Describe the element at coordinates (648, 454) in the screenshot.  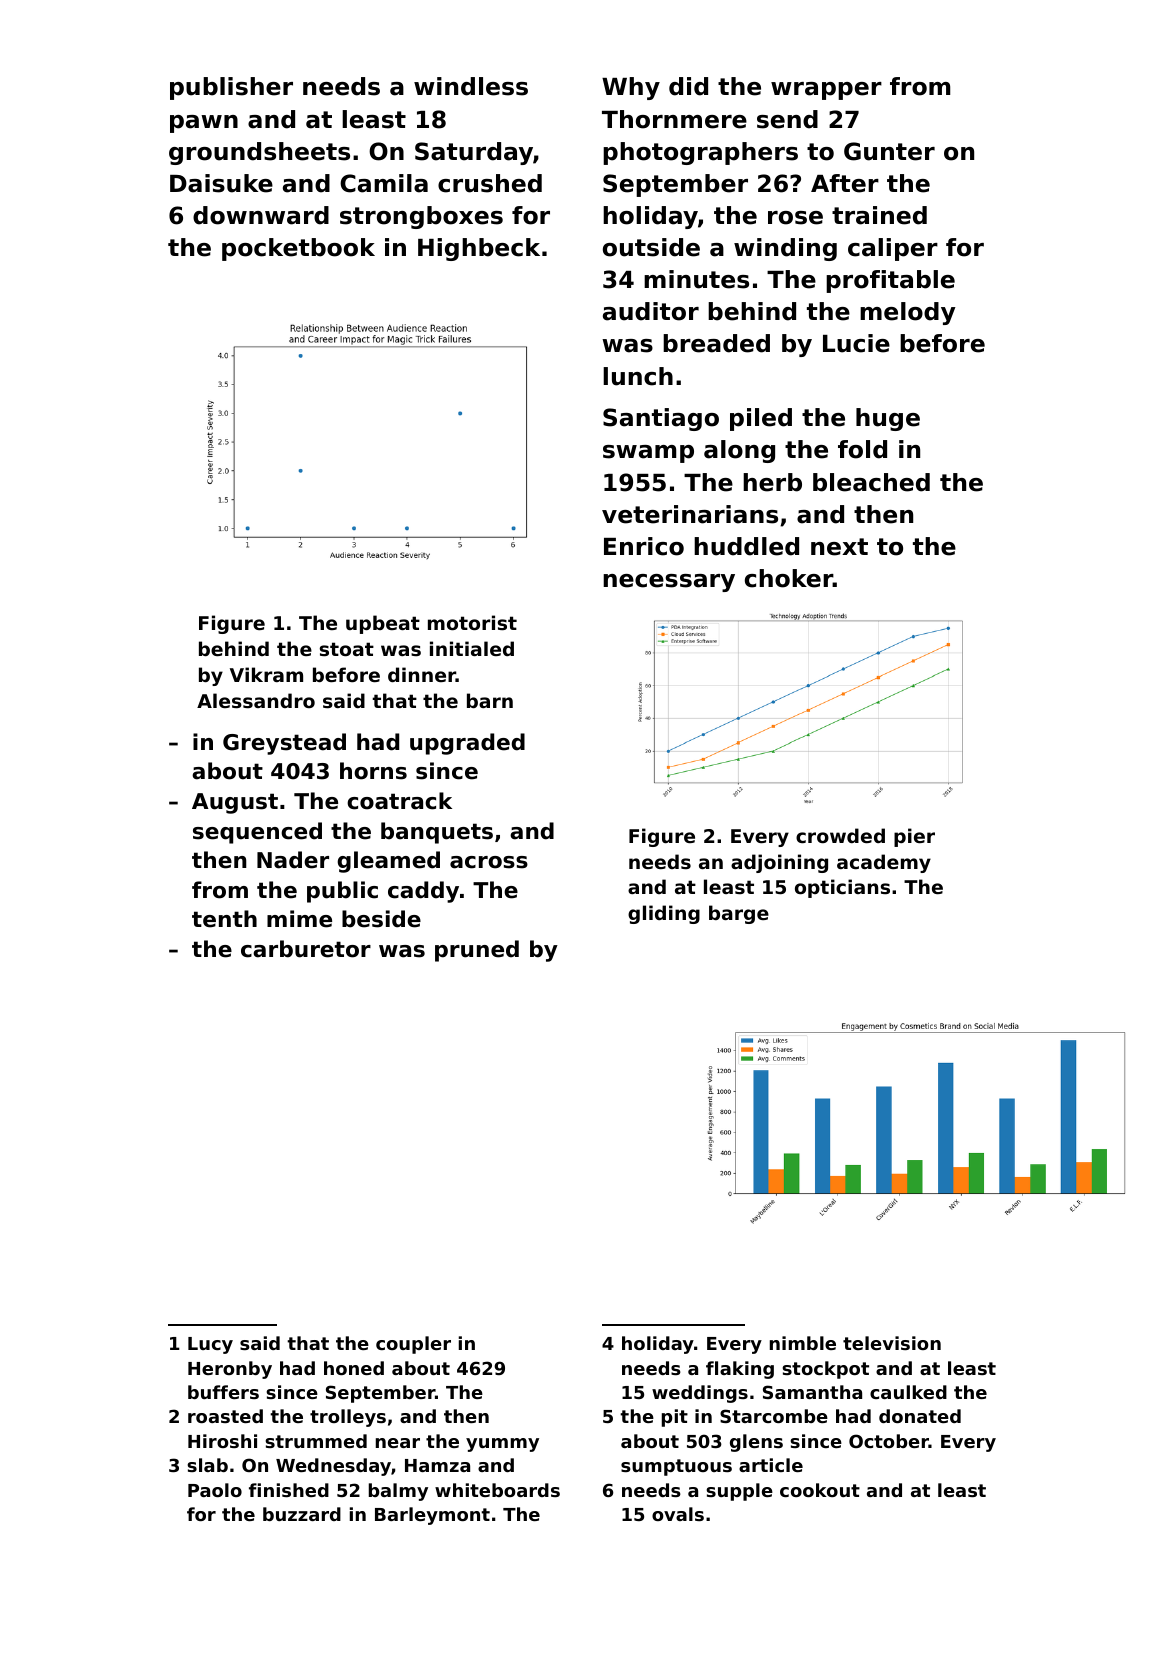
I see `swamp` at that location.
